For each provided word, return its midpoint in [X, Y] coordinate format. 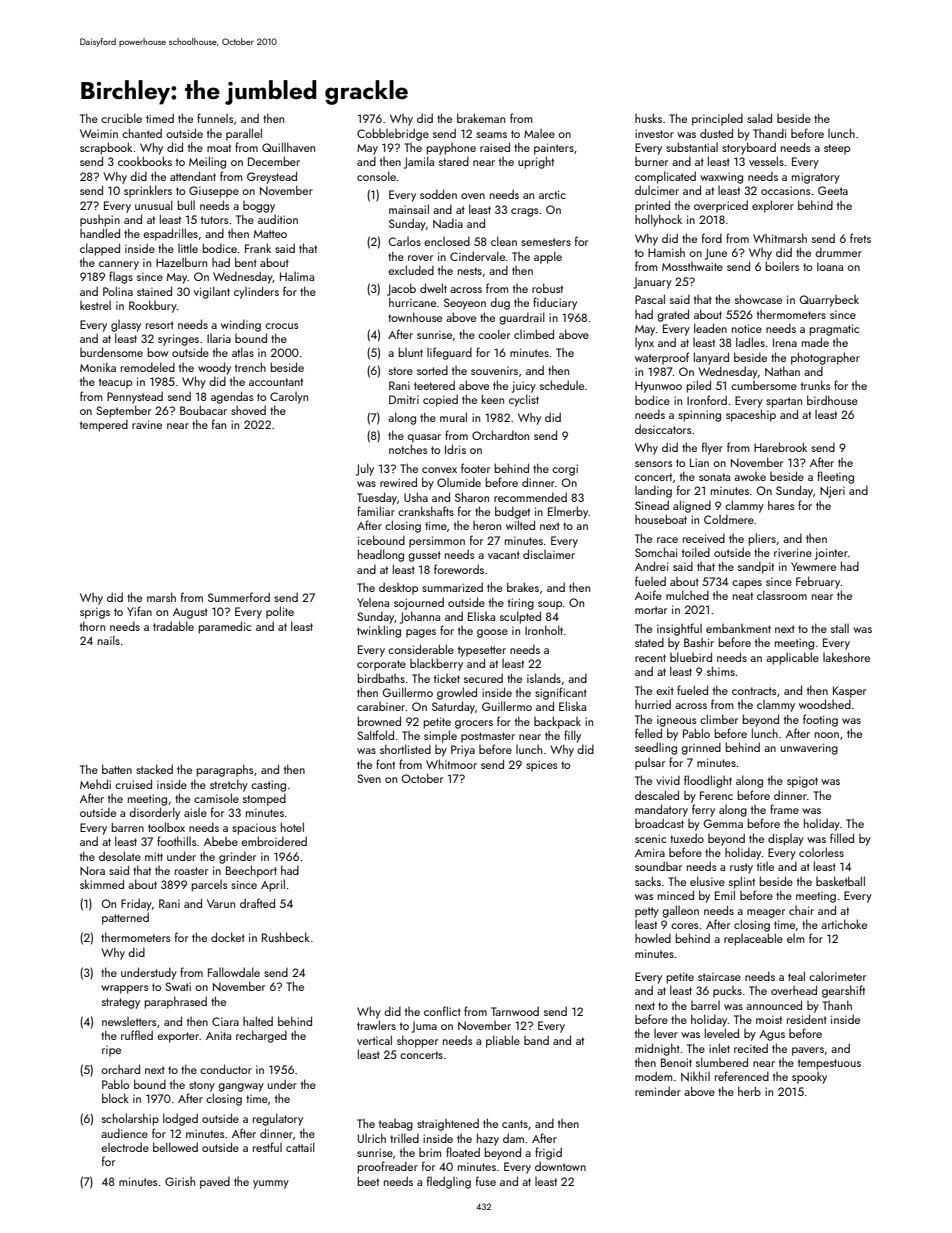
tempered [104, 425]
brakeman [481, 118]
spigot [802, 782]
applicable [792, 658]
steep [837, 149]
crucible [121, 118]
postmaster [488, 737]
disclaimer [549, 554]
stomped [264, 799]
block [115, 1098]
